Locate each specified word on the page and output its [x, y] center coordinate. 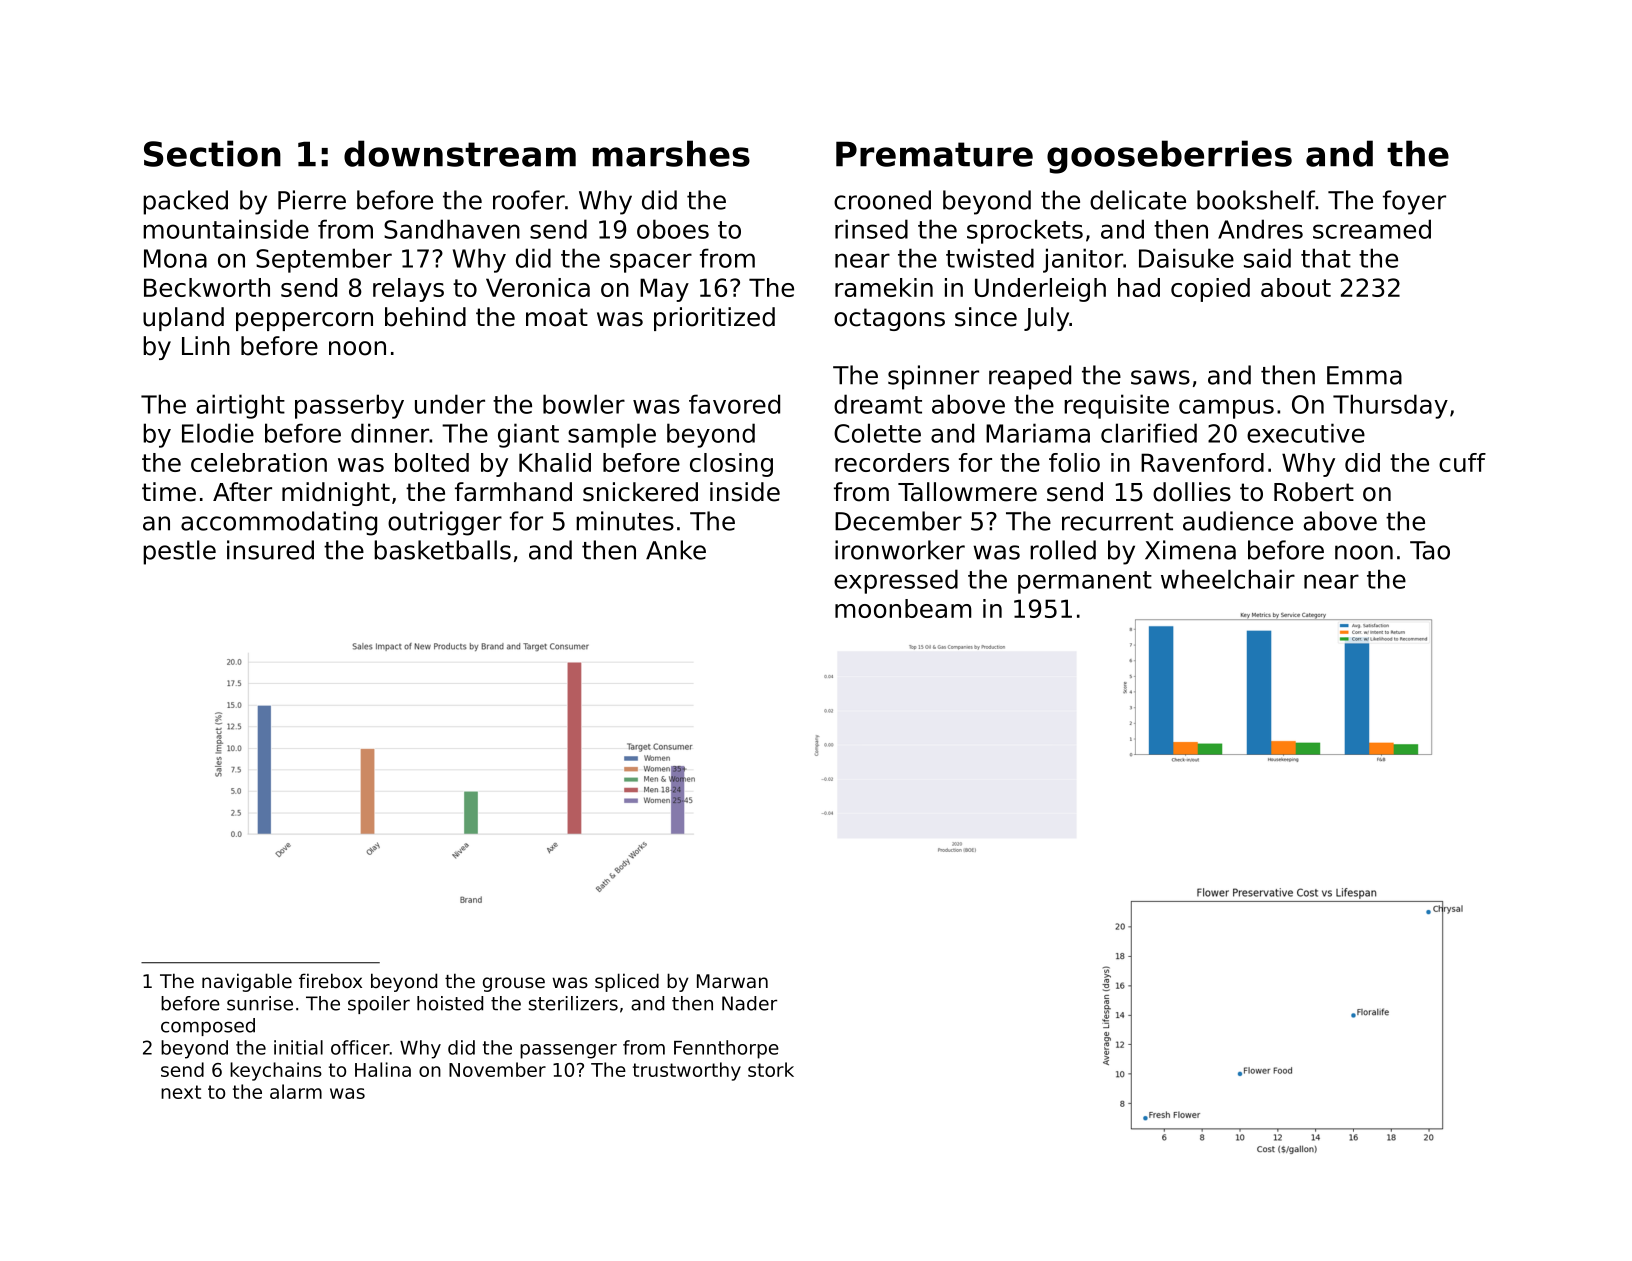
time [169, 492]
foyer [1414, 202]
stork [771, 1069]
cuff [1462, 462]
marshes [671, 153]
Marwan [732, 981]
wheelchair [1228, 579]
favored [734, 404]
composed [208, 1027]
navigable [247, 982]
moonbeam [903, 608]
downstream [460, 153]
